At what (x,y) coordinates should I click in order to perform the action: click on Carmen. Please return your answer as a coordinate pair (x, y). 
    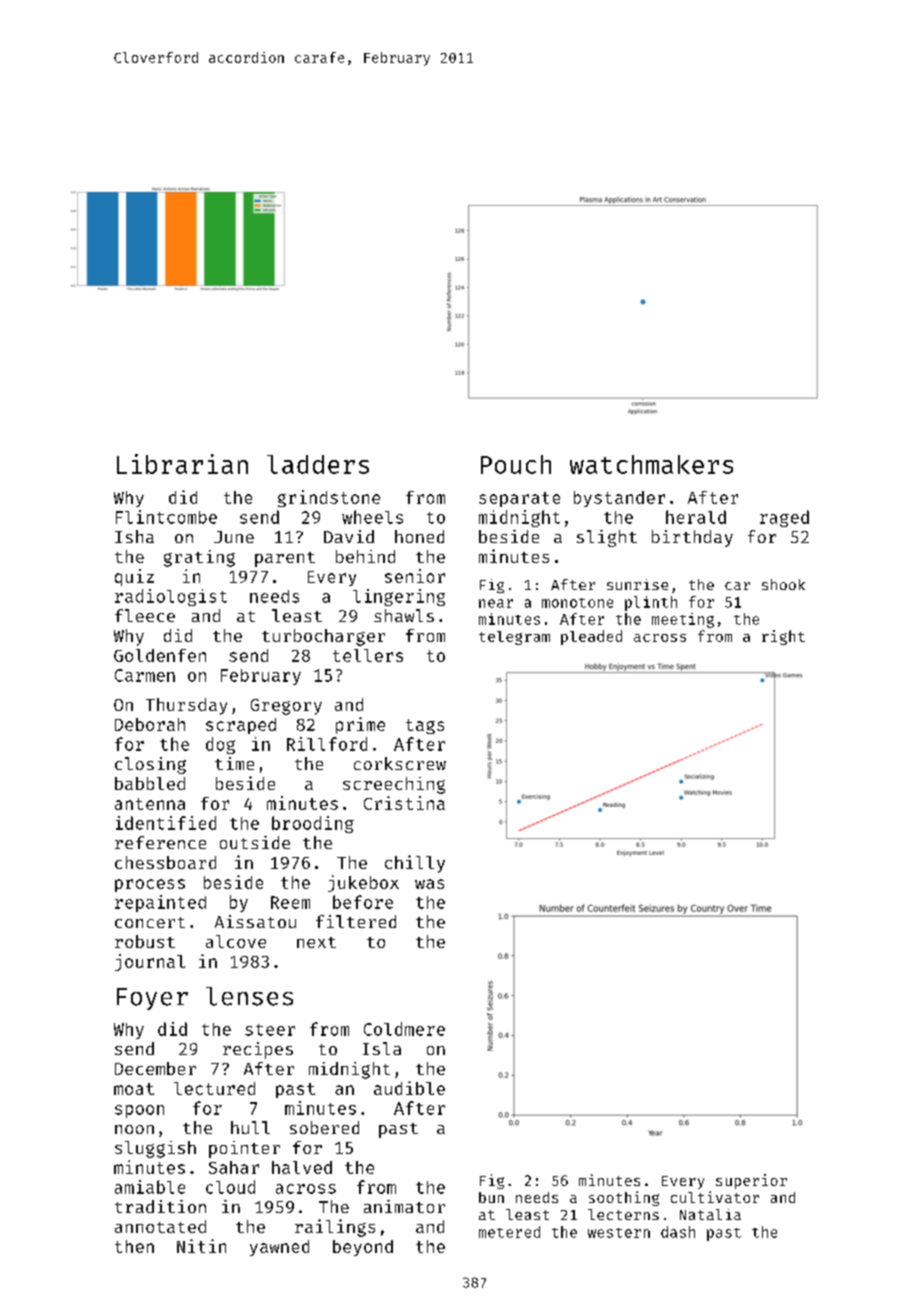
    Looking at the image, I should click on (145, 675).
